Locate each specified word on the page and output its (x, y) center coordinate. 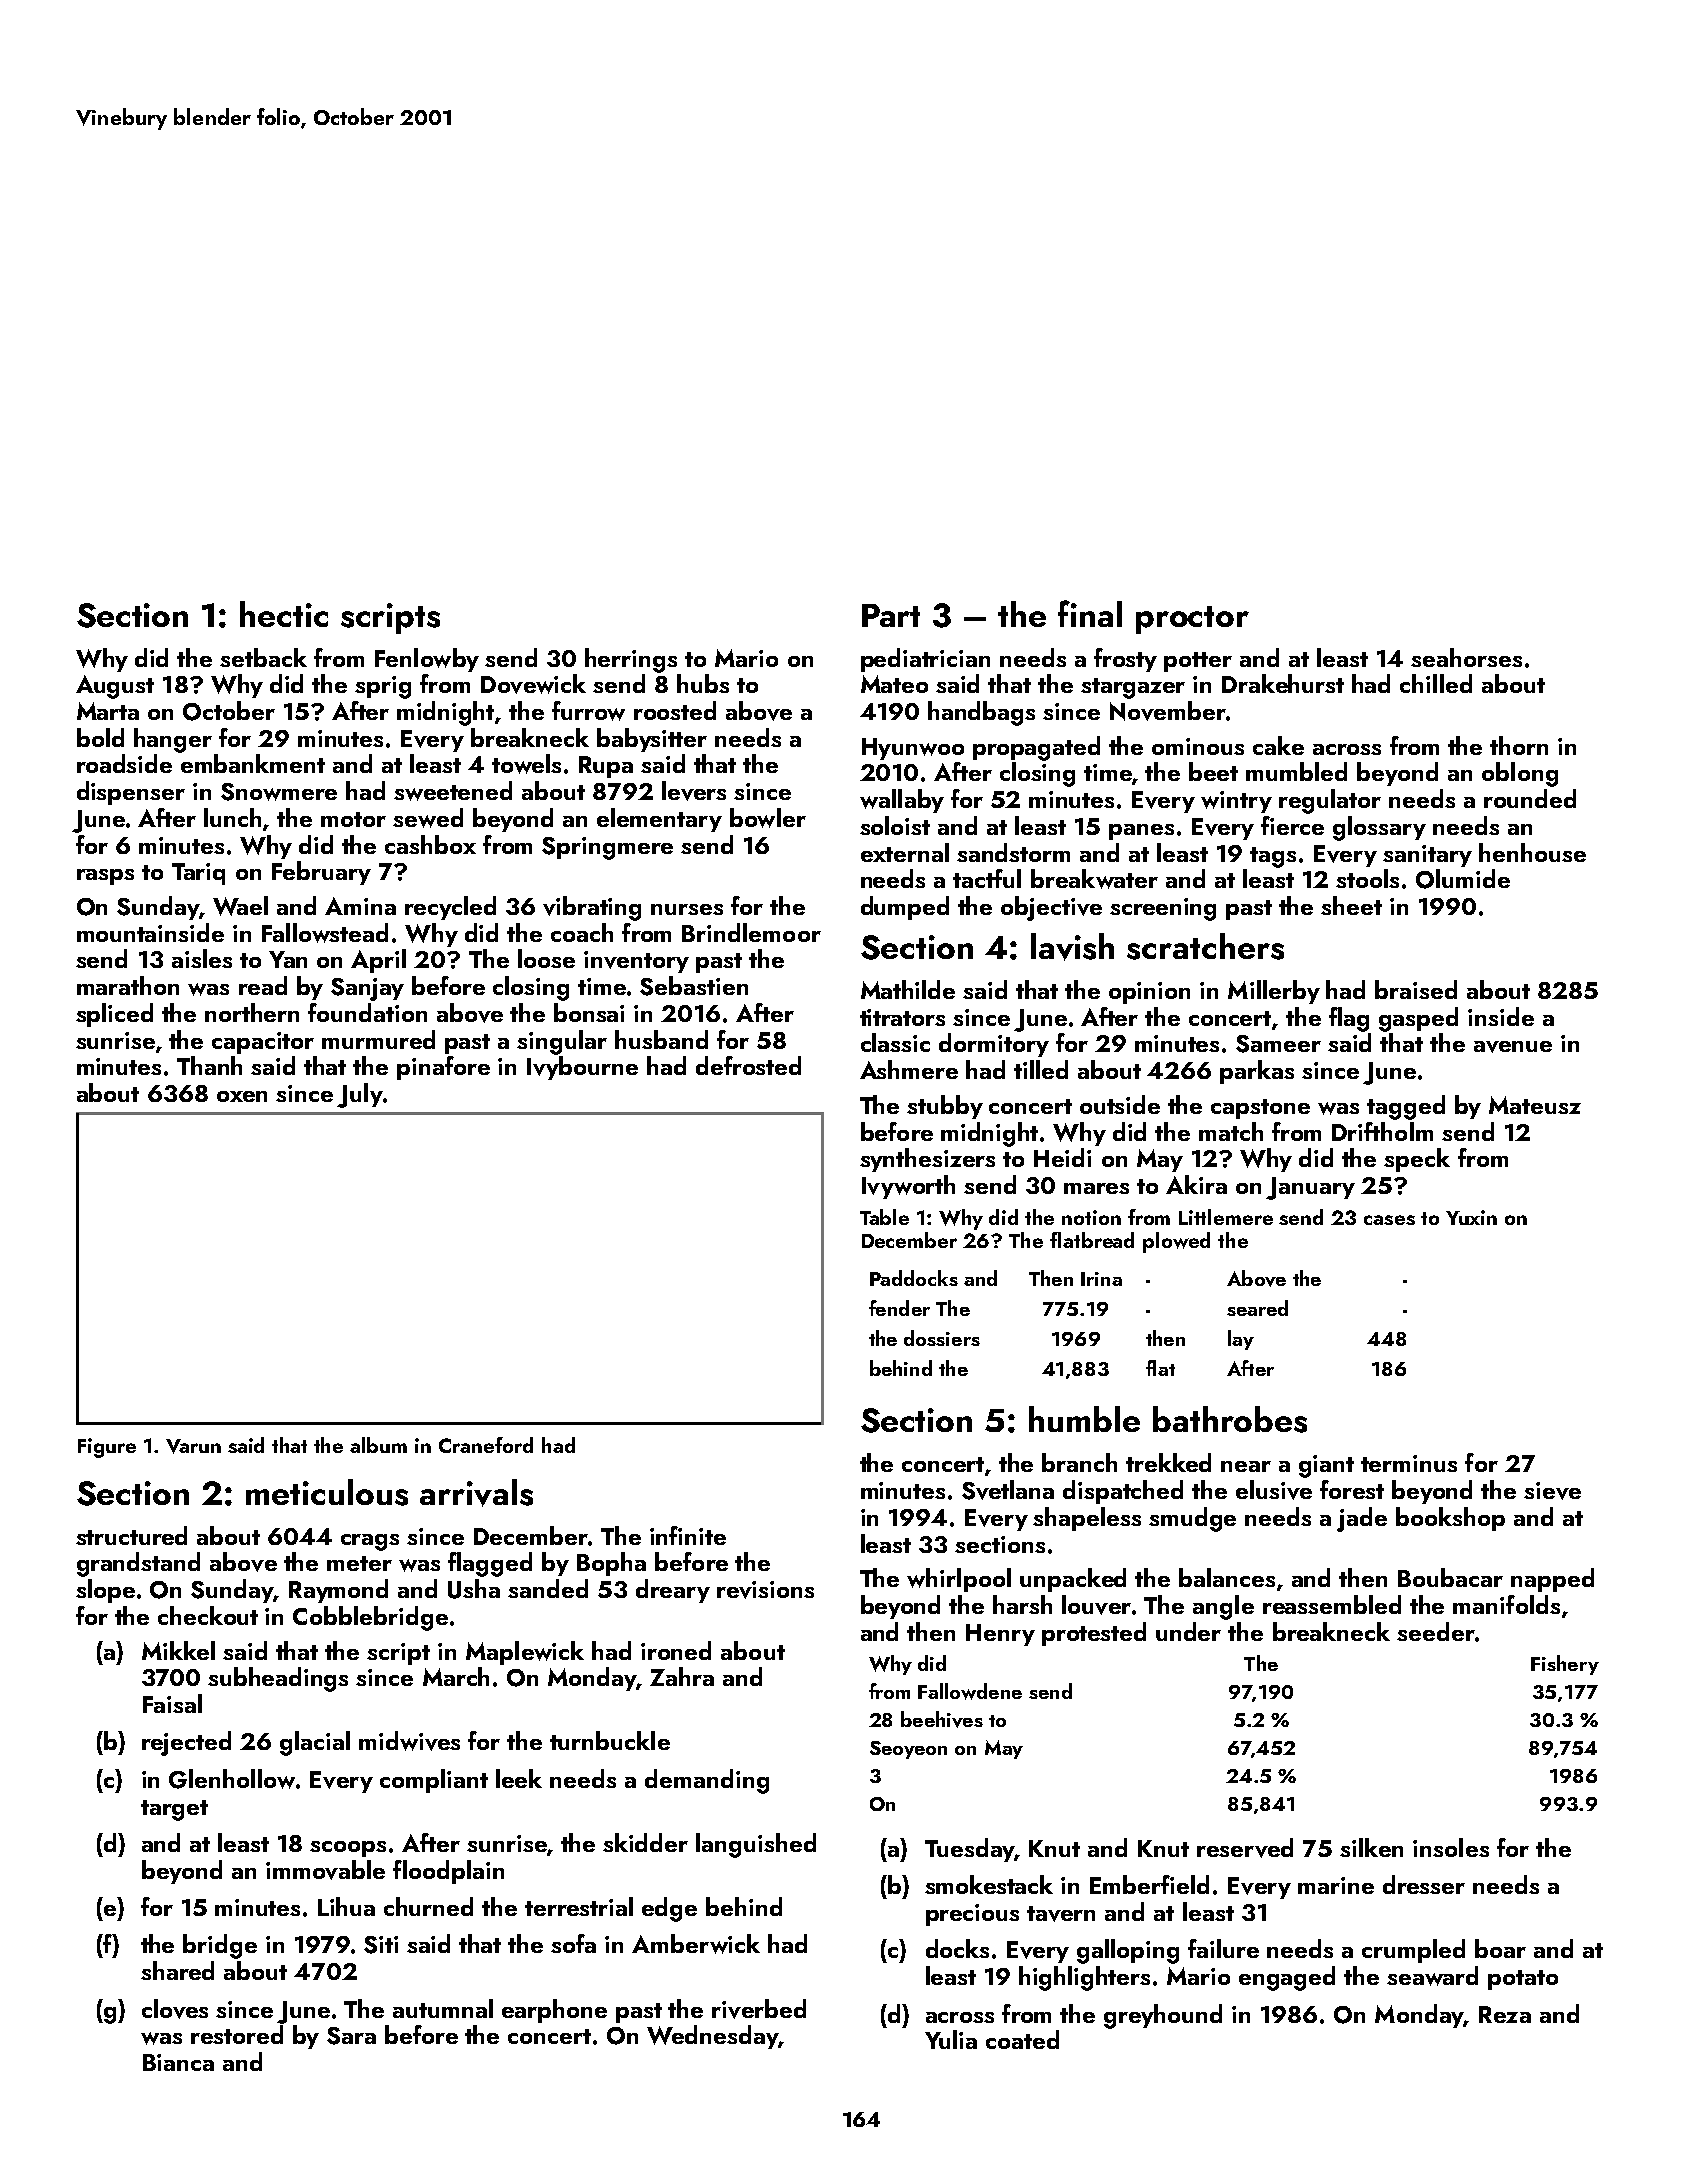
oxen (242, 1096)
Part (891, 615)
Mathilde (908, 989)
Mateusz (1535, 1105)
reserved (1245, 1848)
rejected (186, 1743)
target (174, 1810)
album (378, 1445)
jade (1362, 1519)
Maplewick (525, 1653)
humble (1084, 1419)
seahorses (1466, 657)
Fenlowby (427, 660)
